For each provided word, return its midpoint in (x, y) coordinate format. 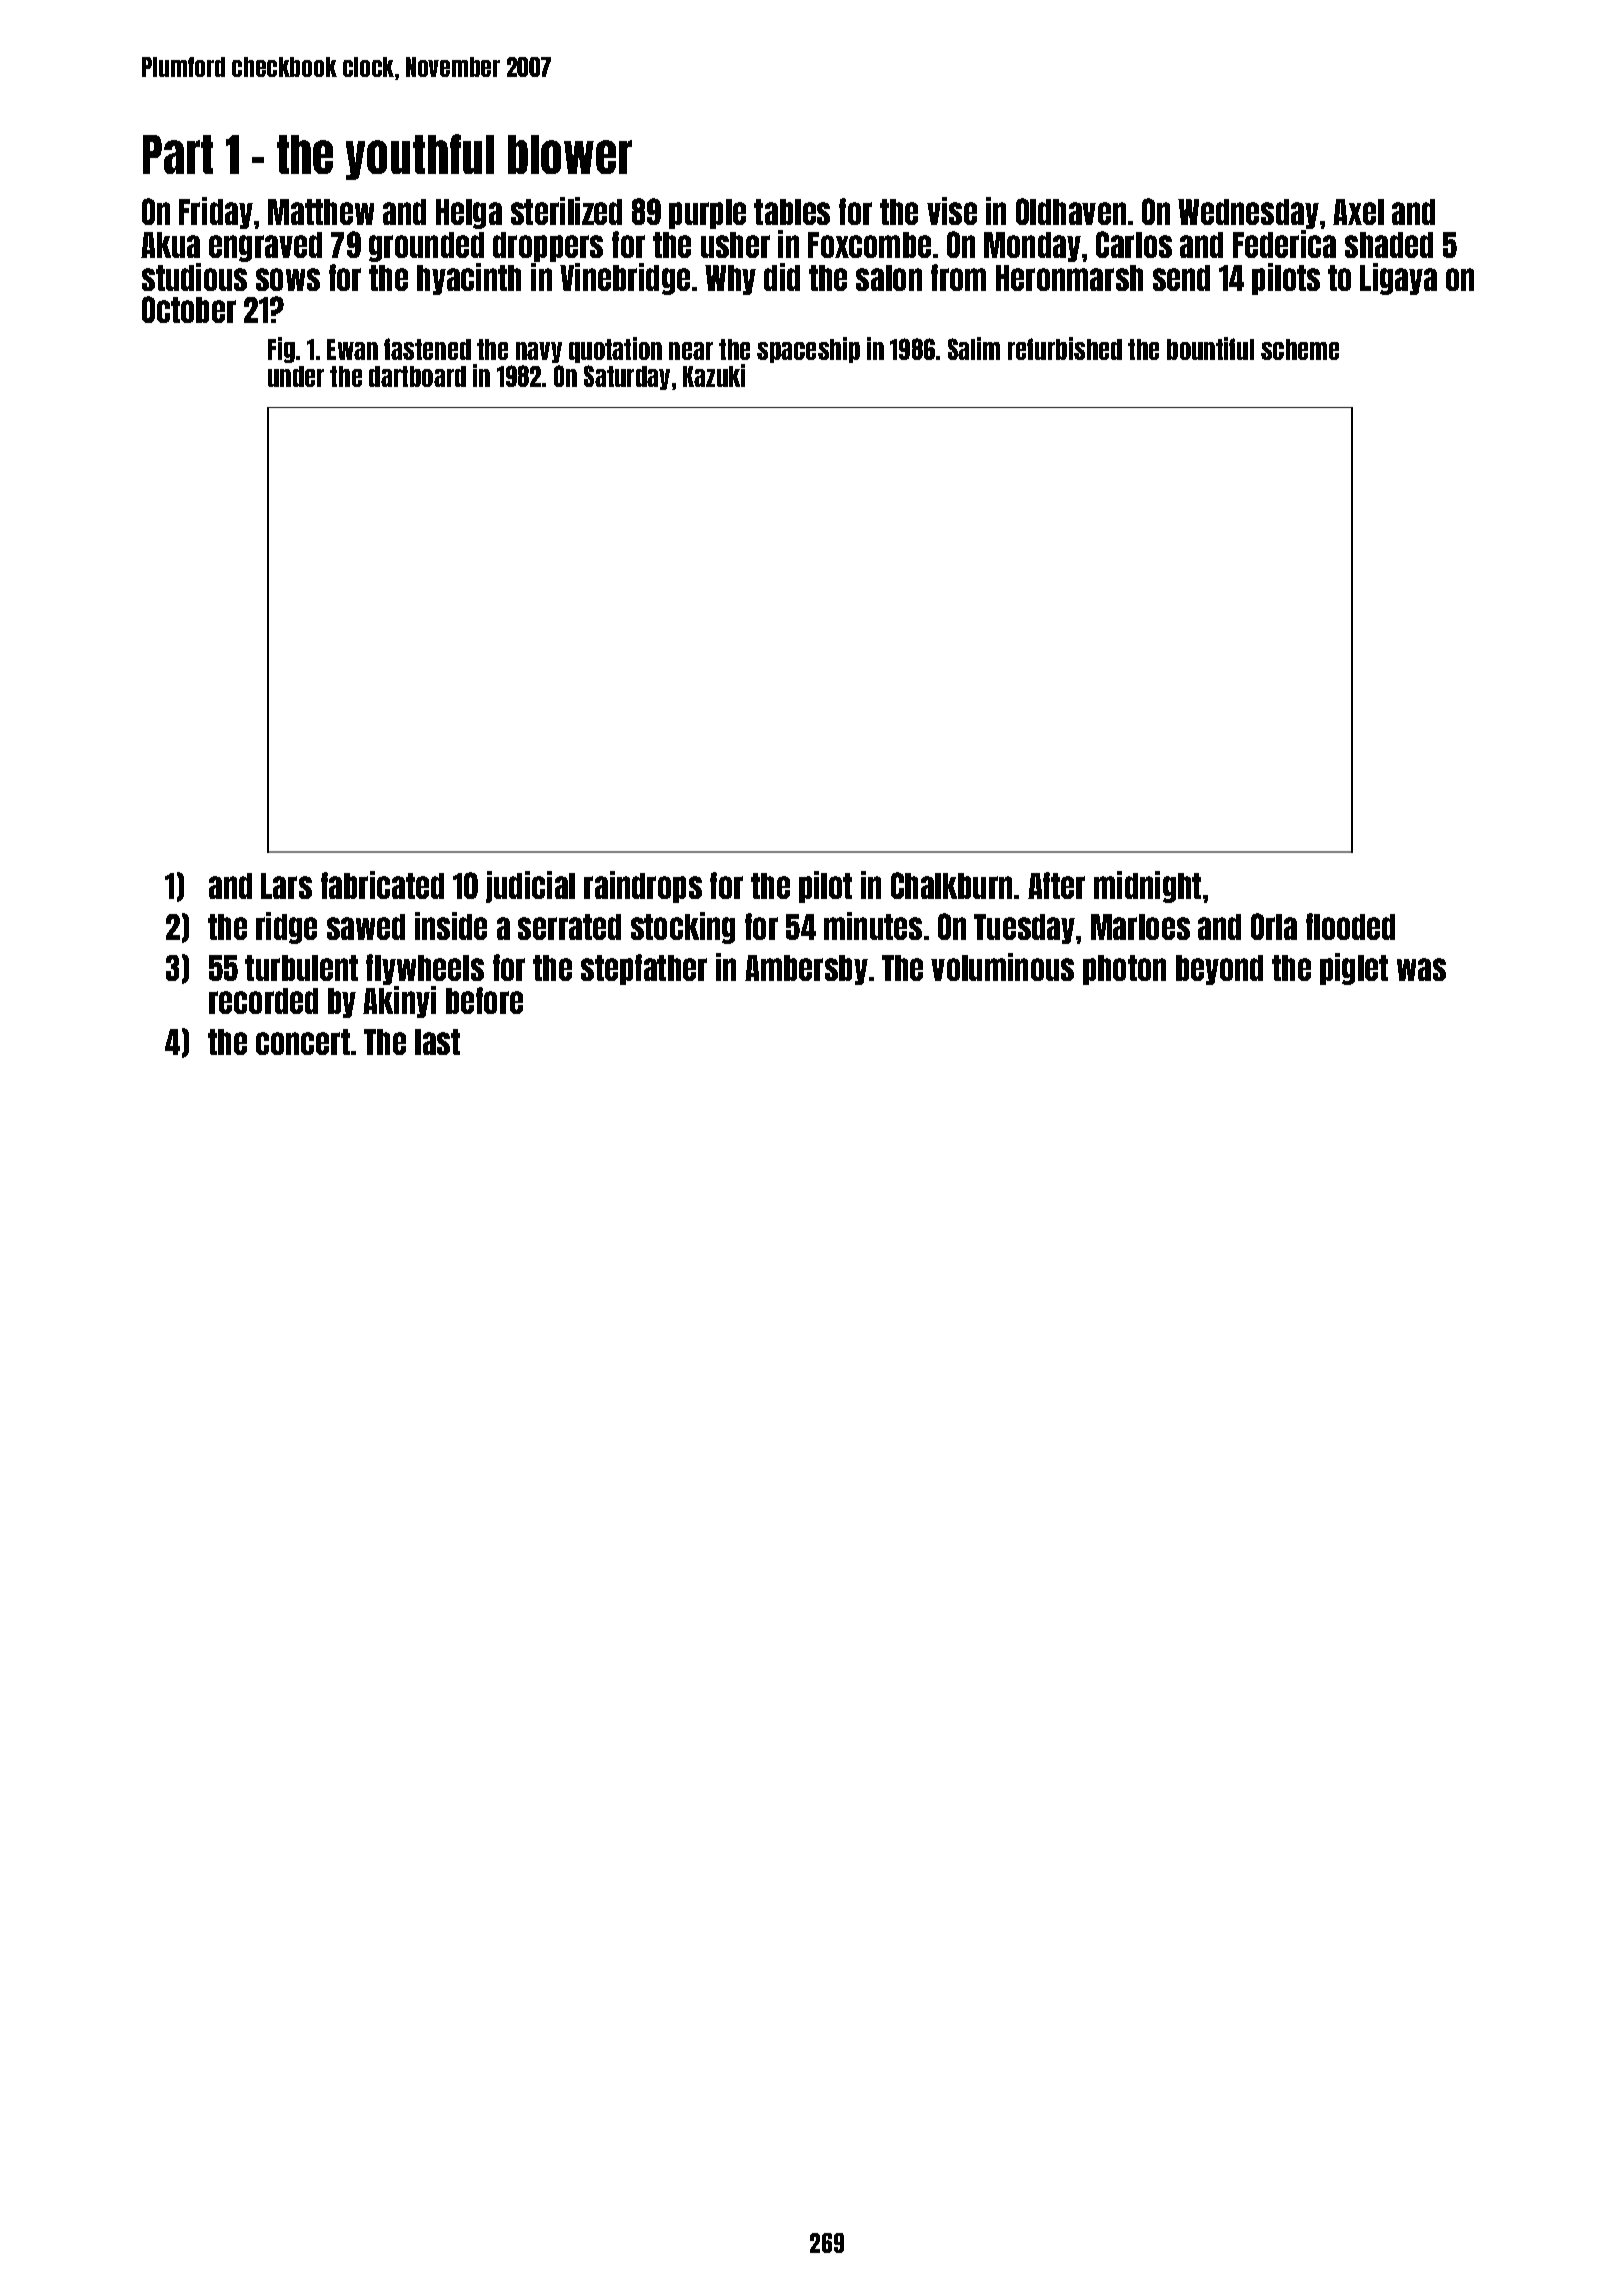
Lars (286, 886)
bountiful (1210, 348)
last (437, 1042)
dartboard (417, 376)
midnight (1147, 887)
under (296, 376)
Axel (1358, 212)
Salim (974, 348)
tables (792, 212)
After (1056, 885)
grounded (426, 247)
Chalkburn (951, 885)
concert (303, 1042)
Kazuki (714, 375)
